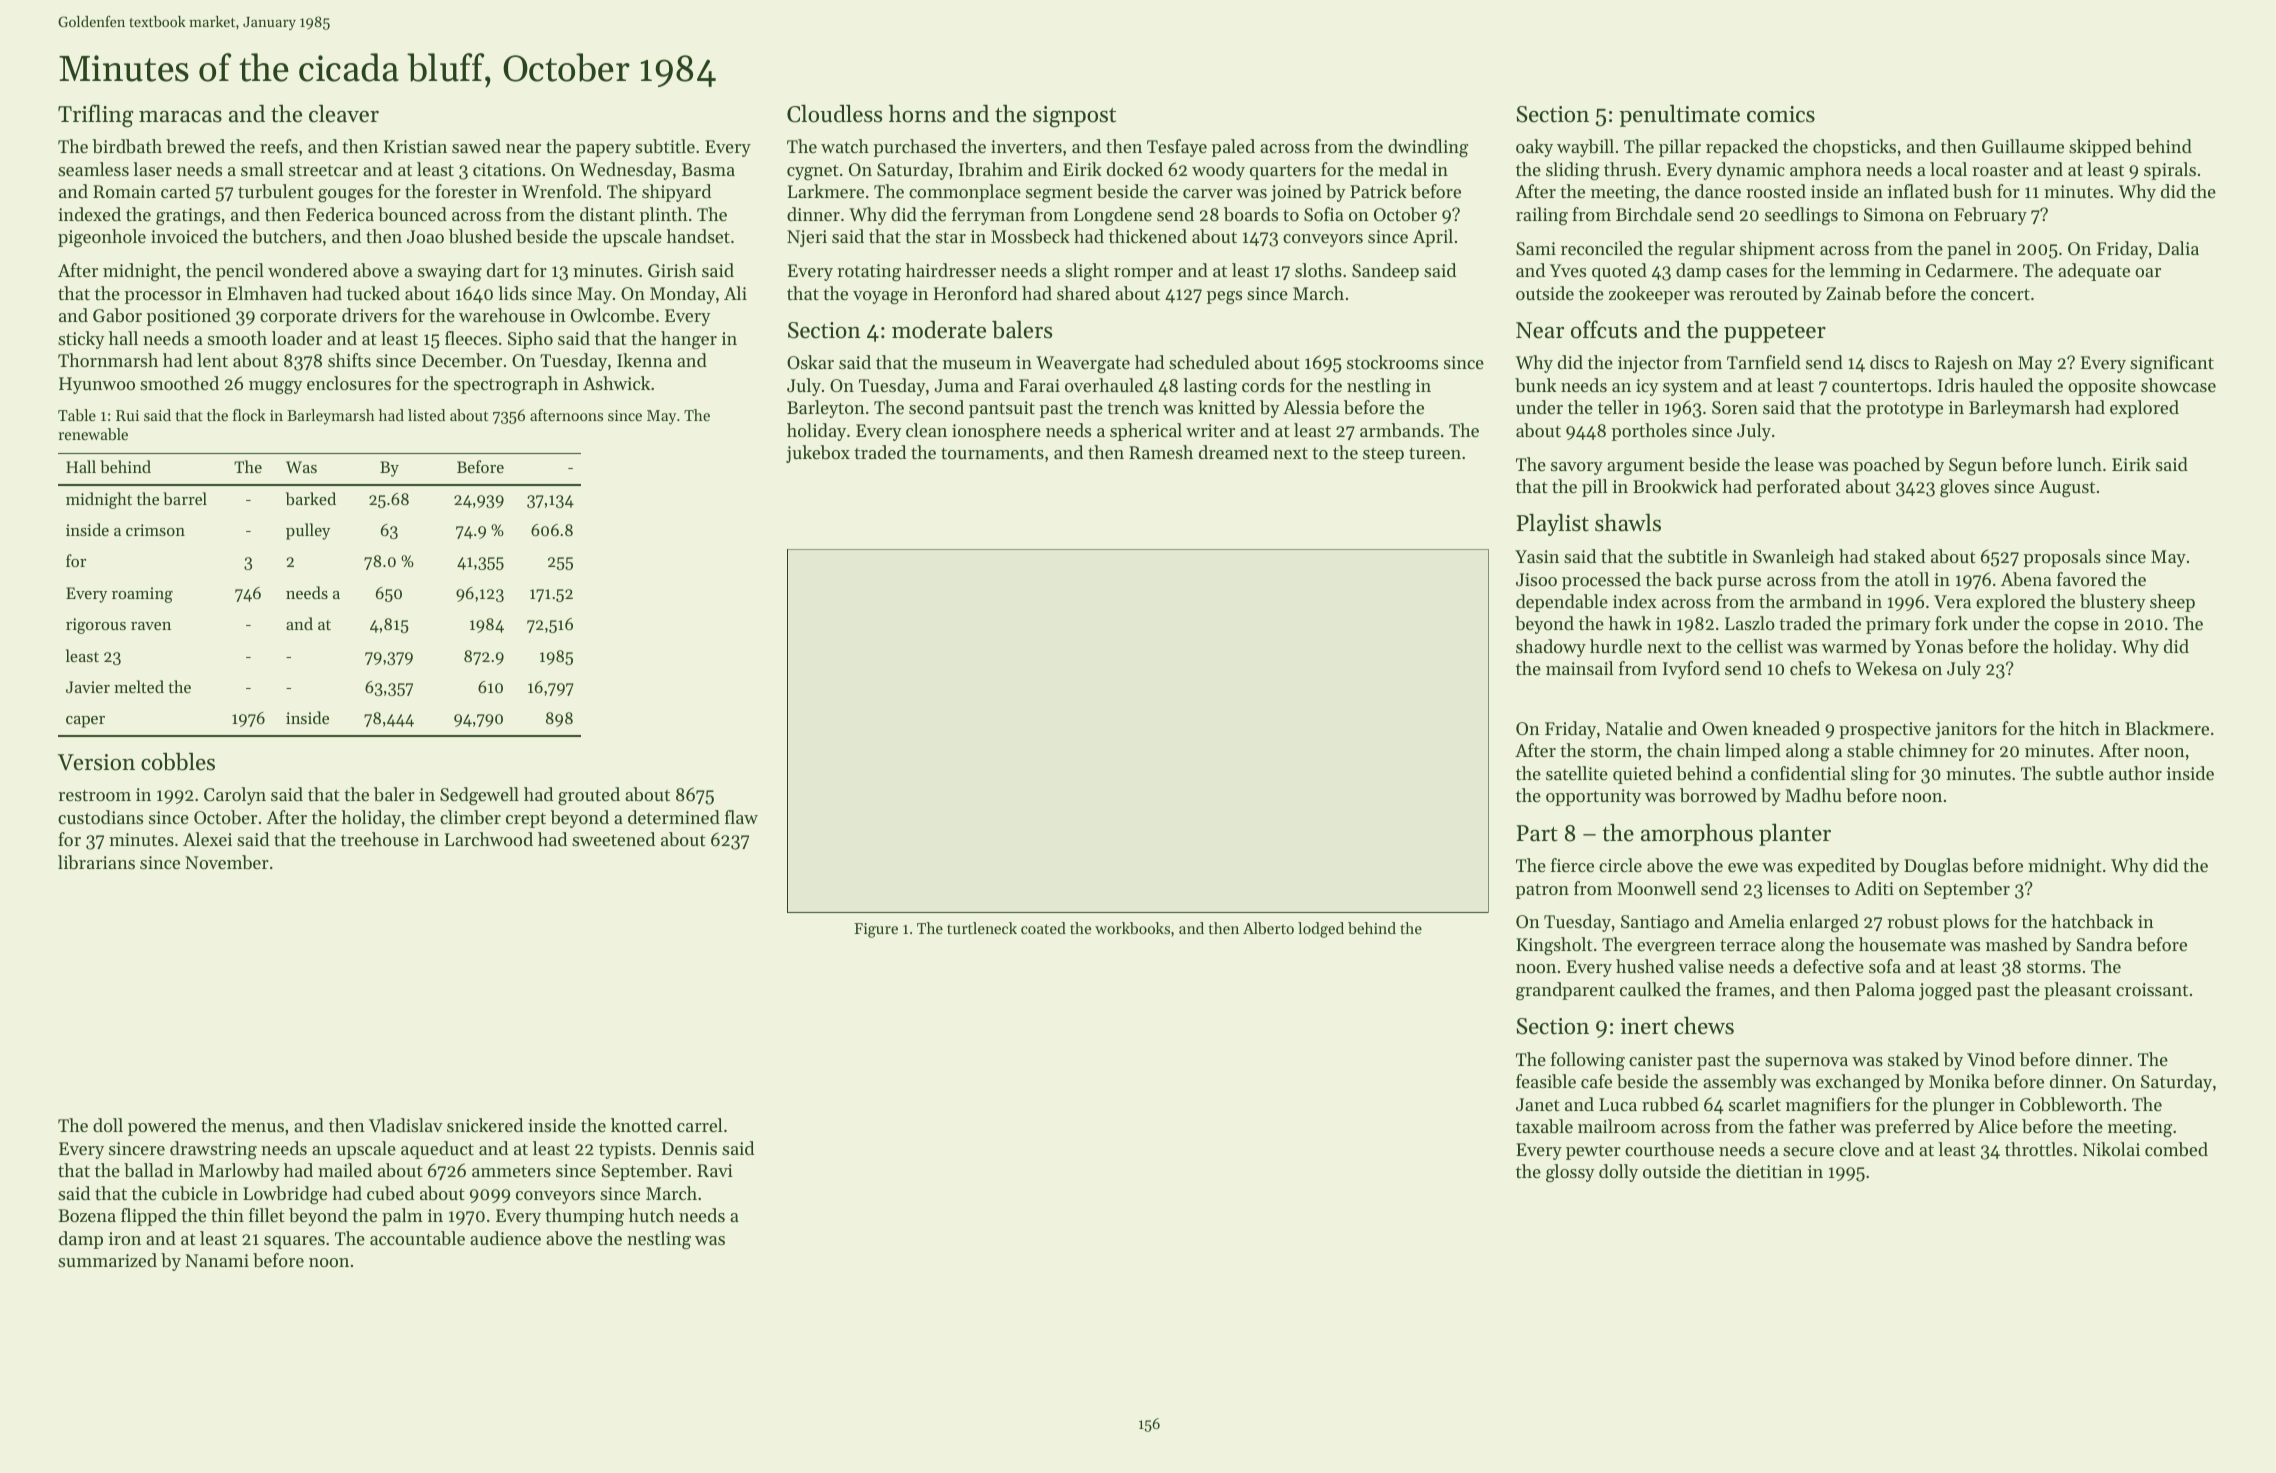 Image resolution: width=2276 pixels, height=1473 pixels. I want to click on shadowy, so click(1551, 648).
